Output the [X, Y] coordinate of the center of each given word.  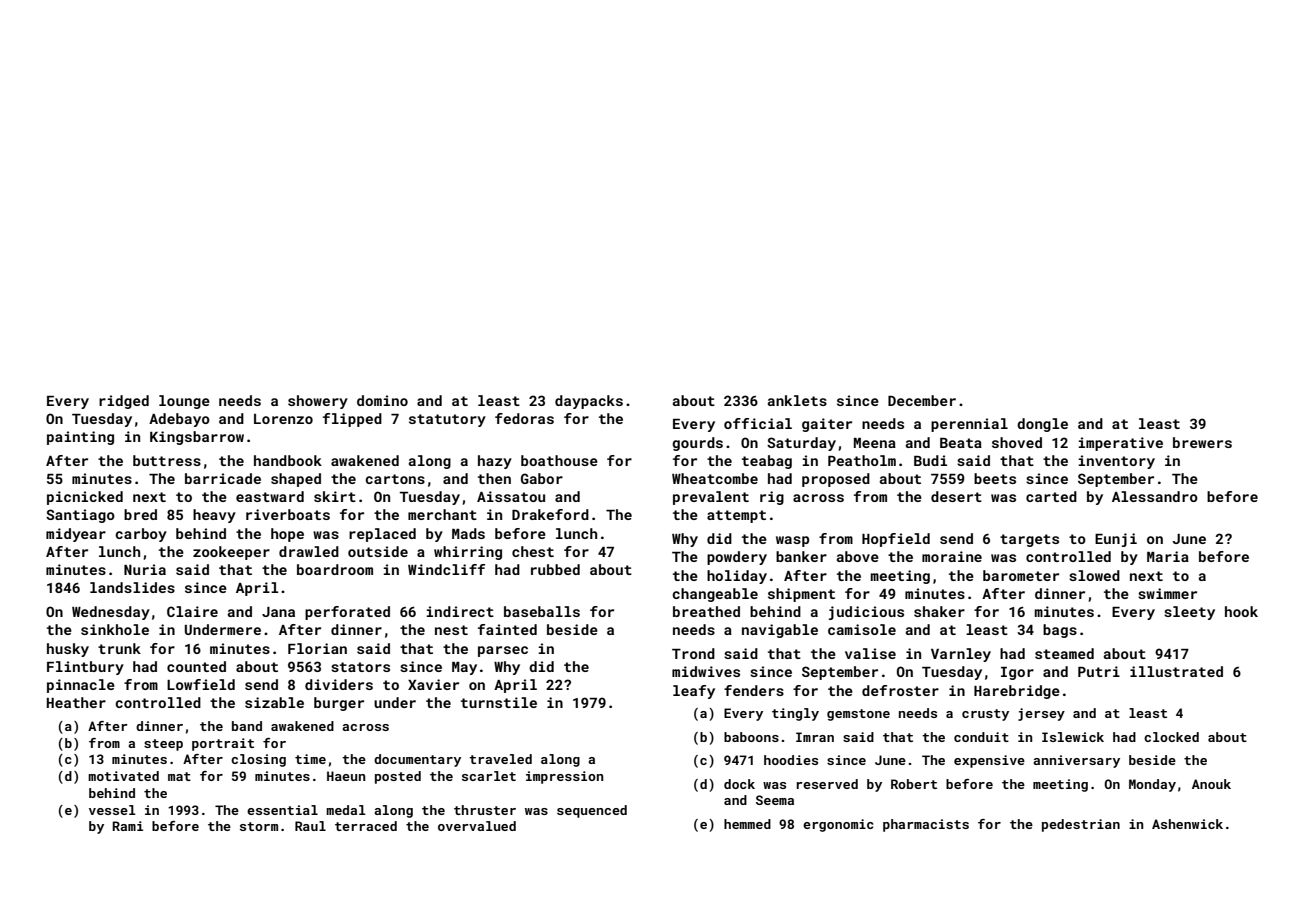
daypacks [589, 402]
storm [259, 826]
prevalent [711, 498]
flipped [352, 420]
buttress [167, 460]
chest [533, 551]
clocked [1171, 737]
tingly [795, 714]
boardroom [335, 569]
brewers [1202, 442]
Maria [1168, 556]
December [922, 400]
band [247, 726]
